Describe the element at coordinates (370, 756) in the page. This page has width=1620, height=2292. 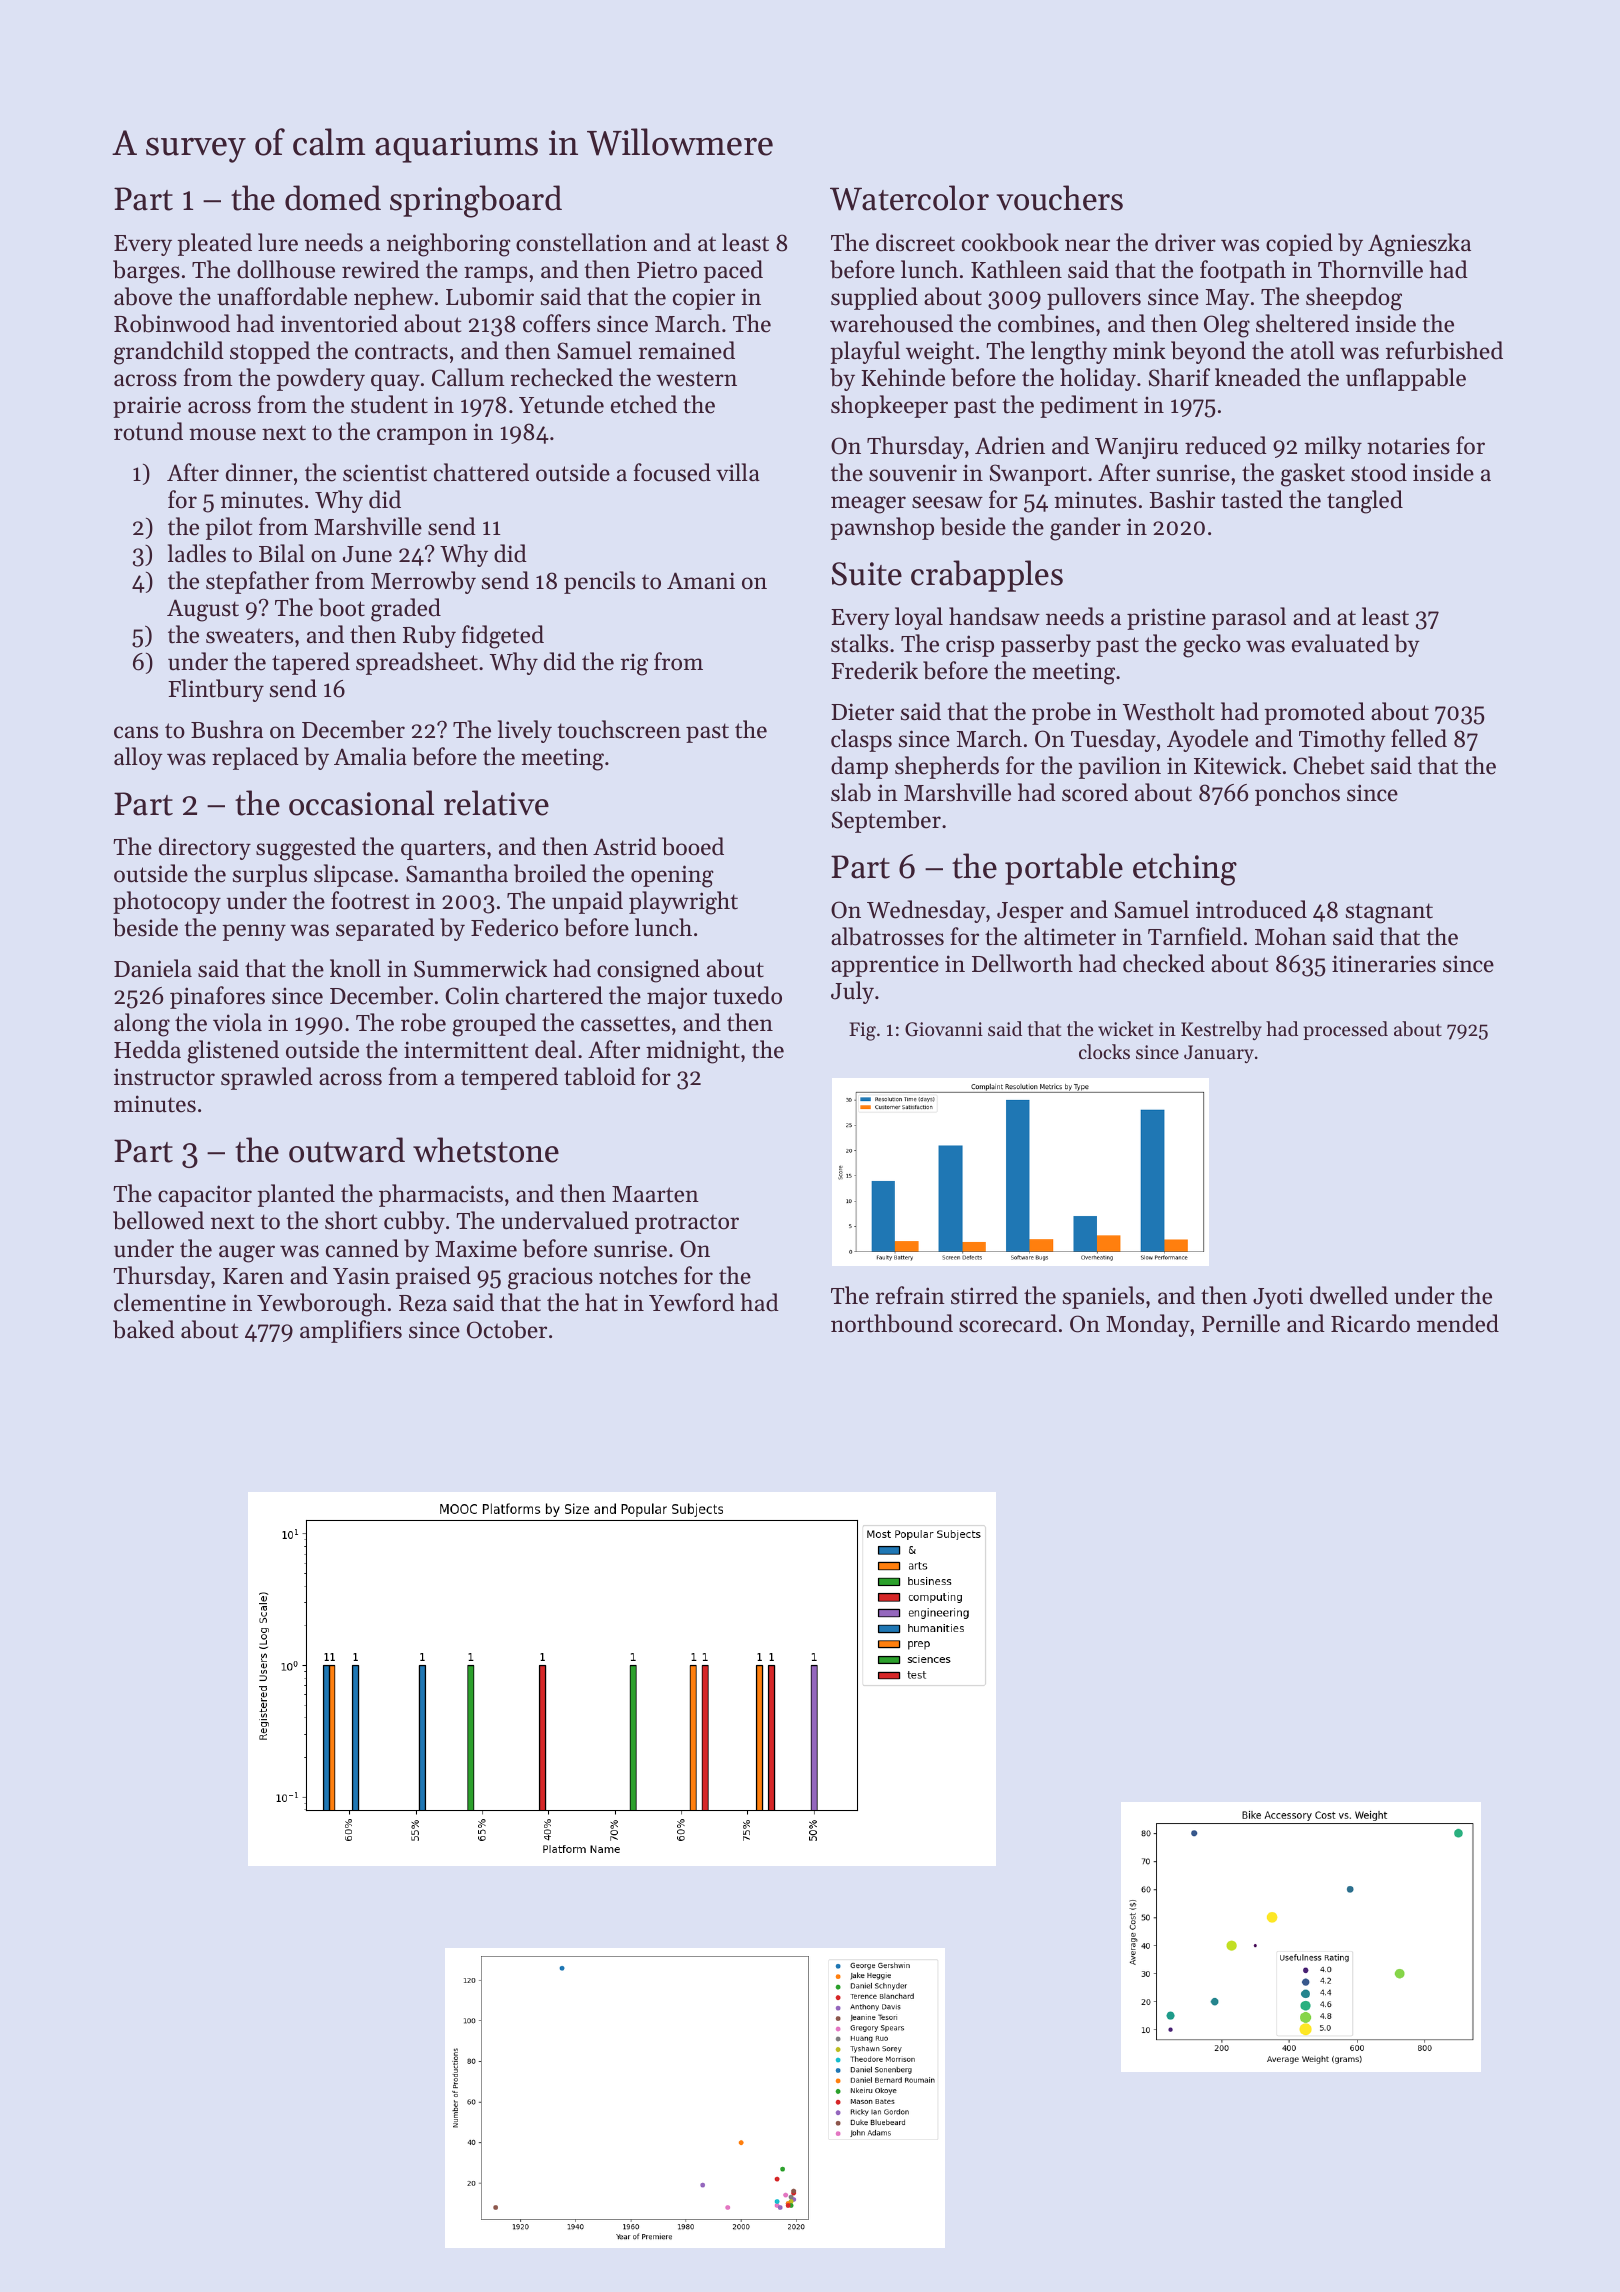
I see `Amalia` at that location.
